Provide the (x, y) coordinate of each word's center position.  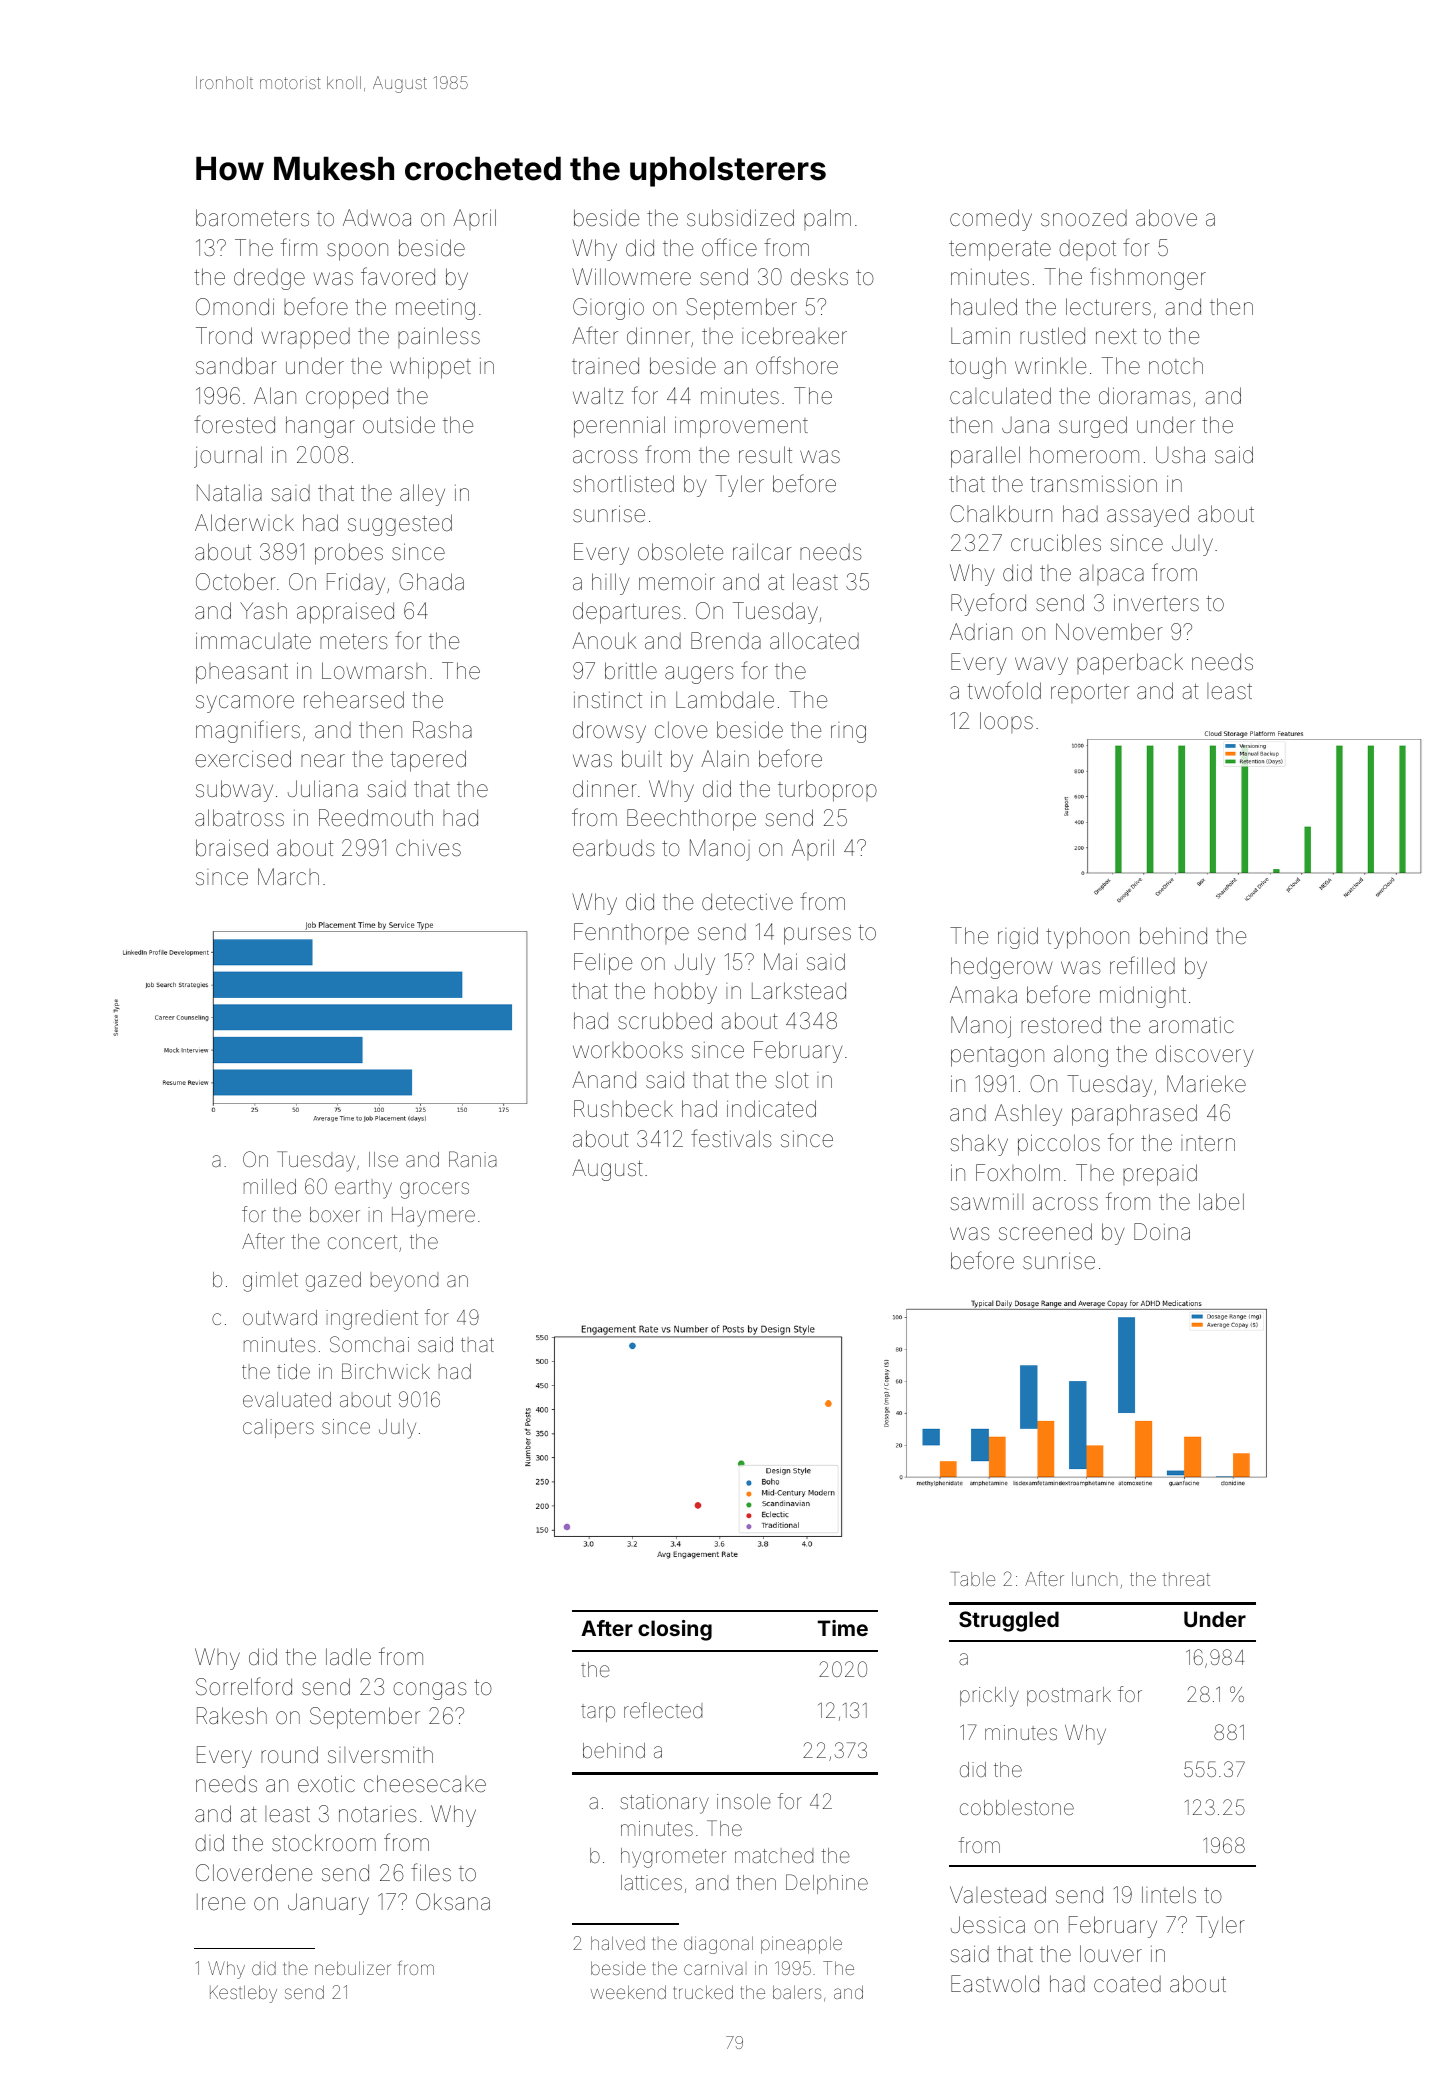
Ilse (383, 1159)
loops (1006, 722)
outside (399, 425)
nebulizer (353, 1968)
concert (362, 1242)
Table (973, 1579)
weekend (628, 1992)
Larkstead (799, 991)
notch (1176, 366)
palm (827, 219)
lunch (1095, 1579)
